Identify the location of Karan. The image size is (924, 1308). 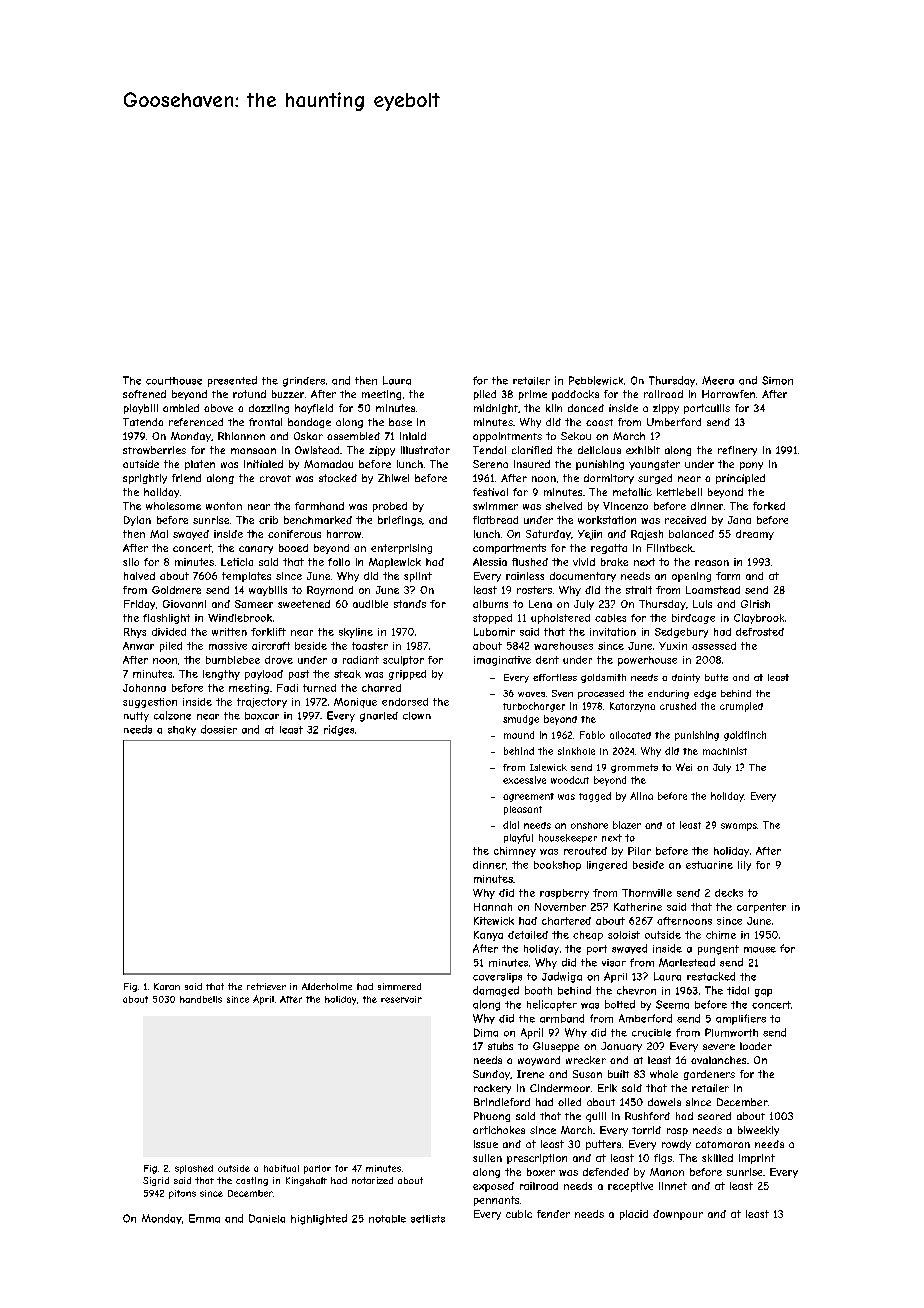
(167, 986).
